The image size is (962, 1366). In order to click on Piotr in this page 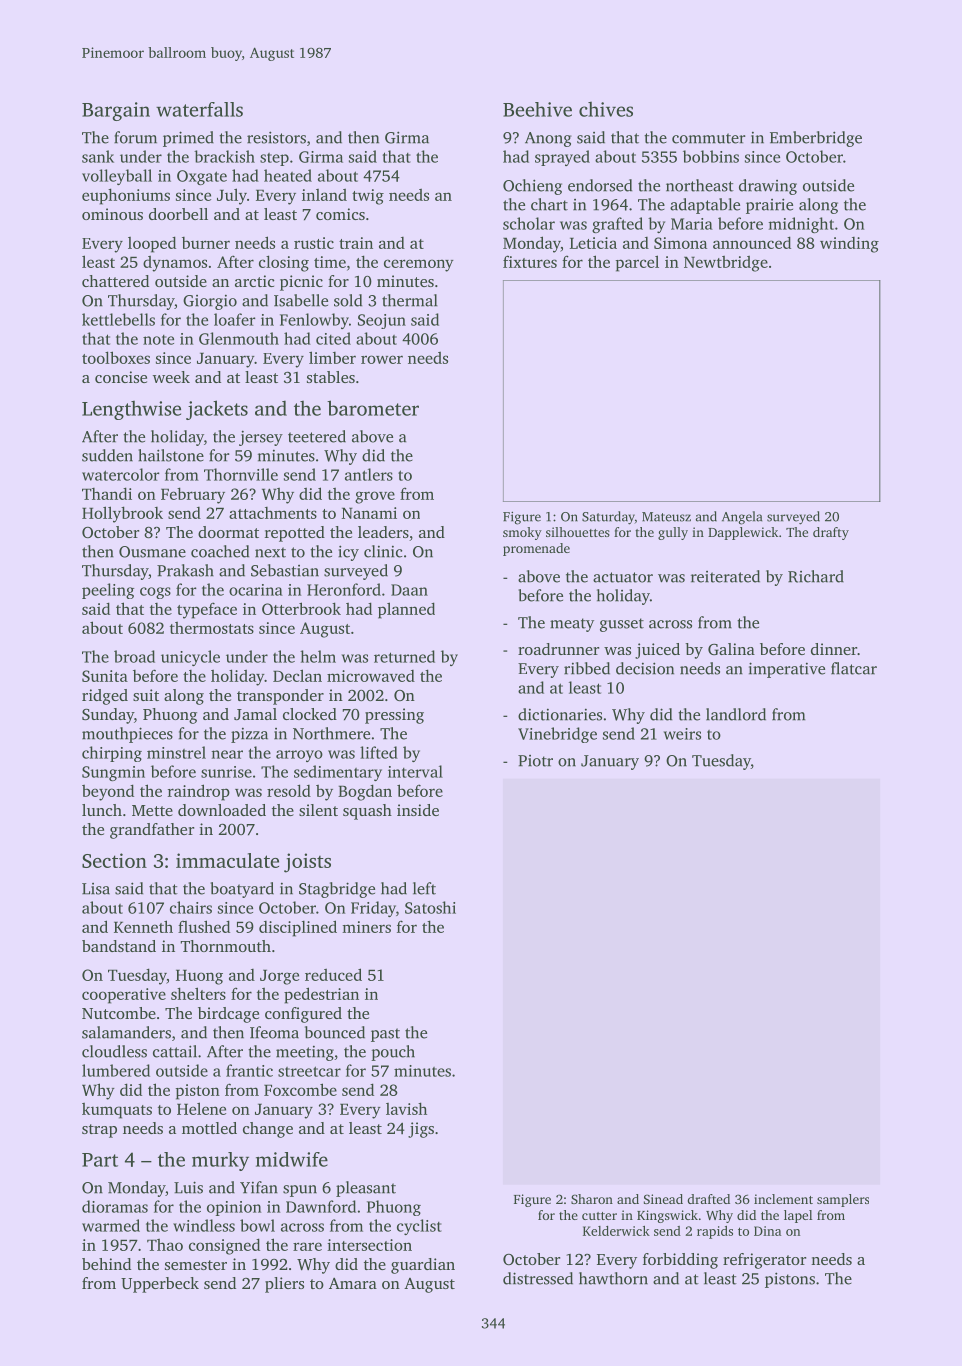, I will do `click(535, 761)`.
